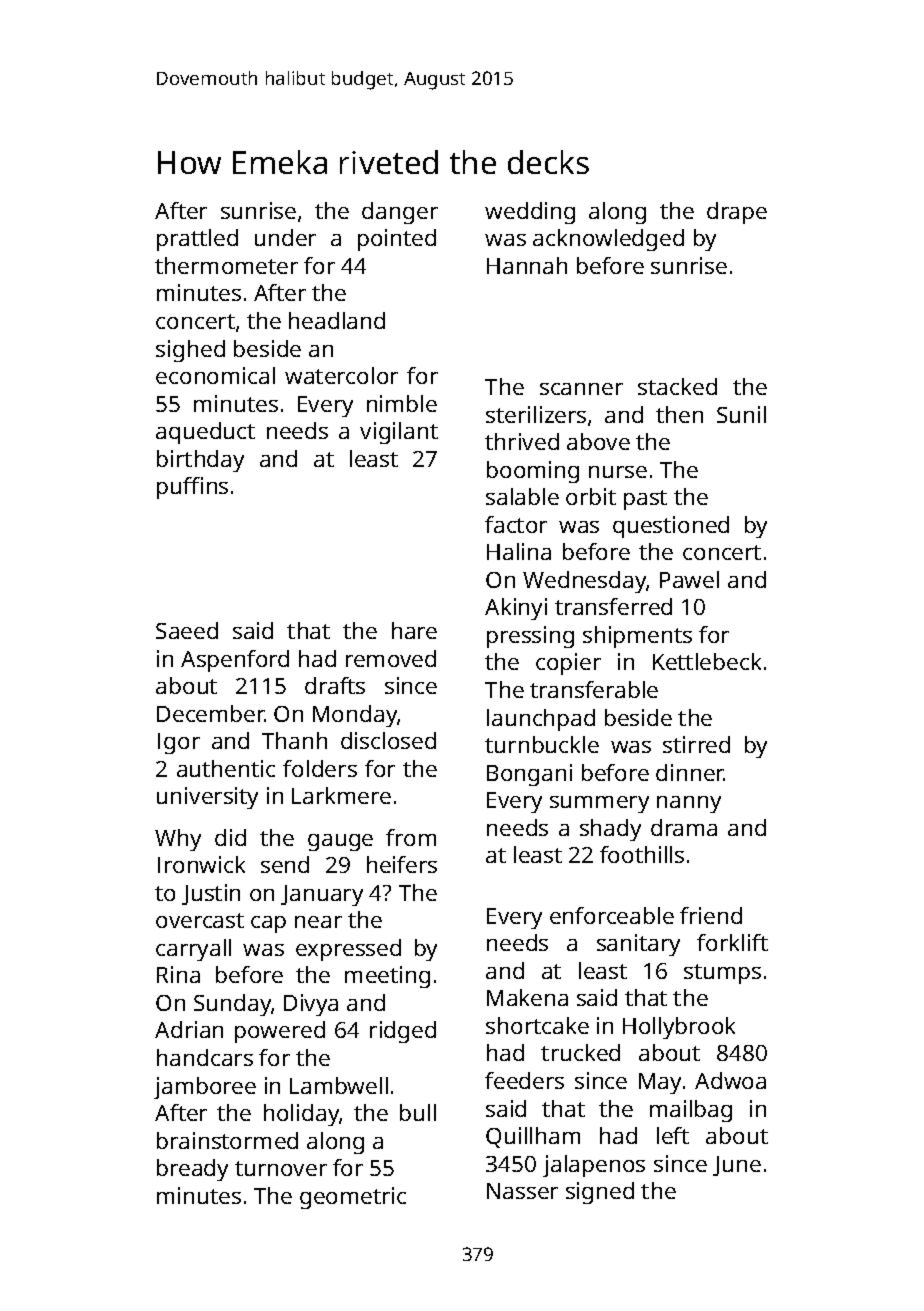 Image resolution: width=924 pixels, height=1311 pixels. What do you see at coordinates (179, 743) in the screenshot?
I see `Igor` at bounding box center [179, 743].
